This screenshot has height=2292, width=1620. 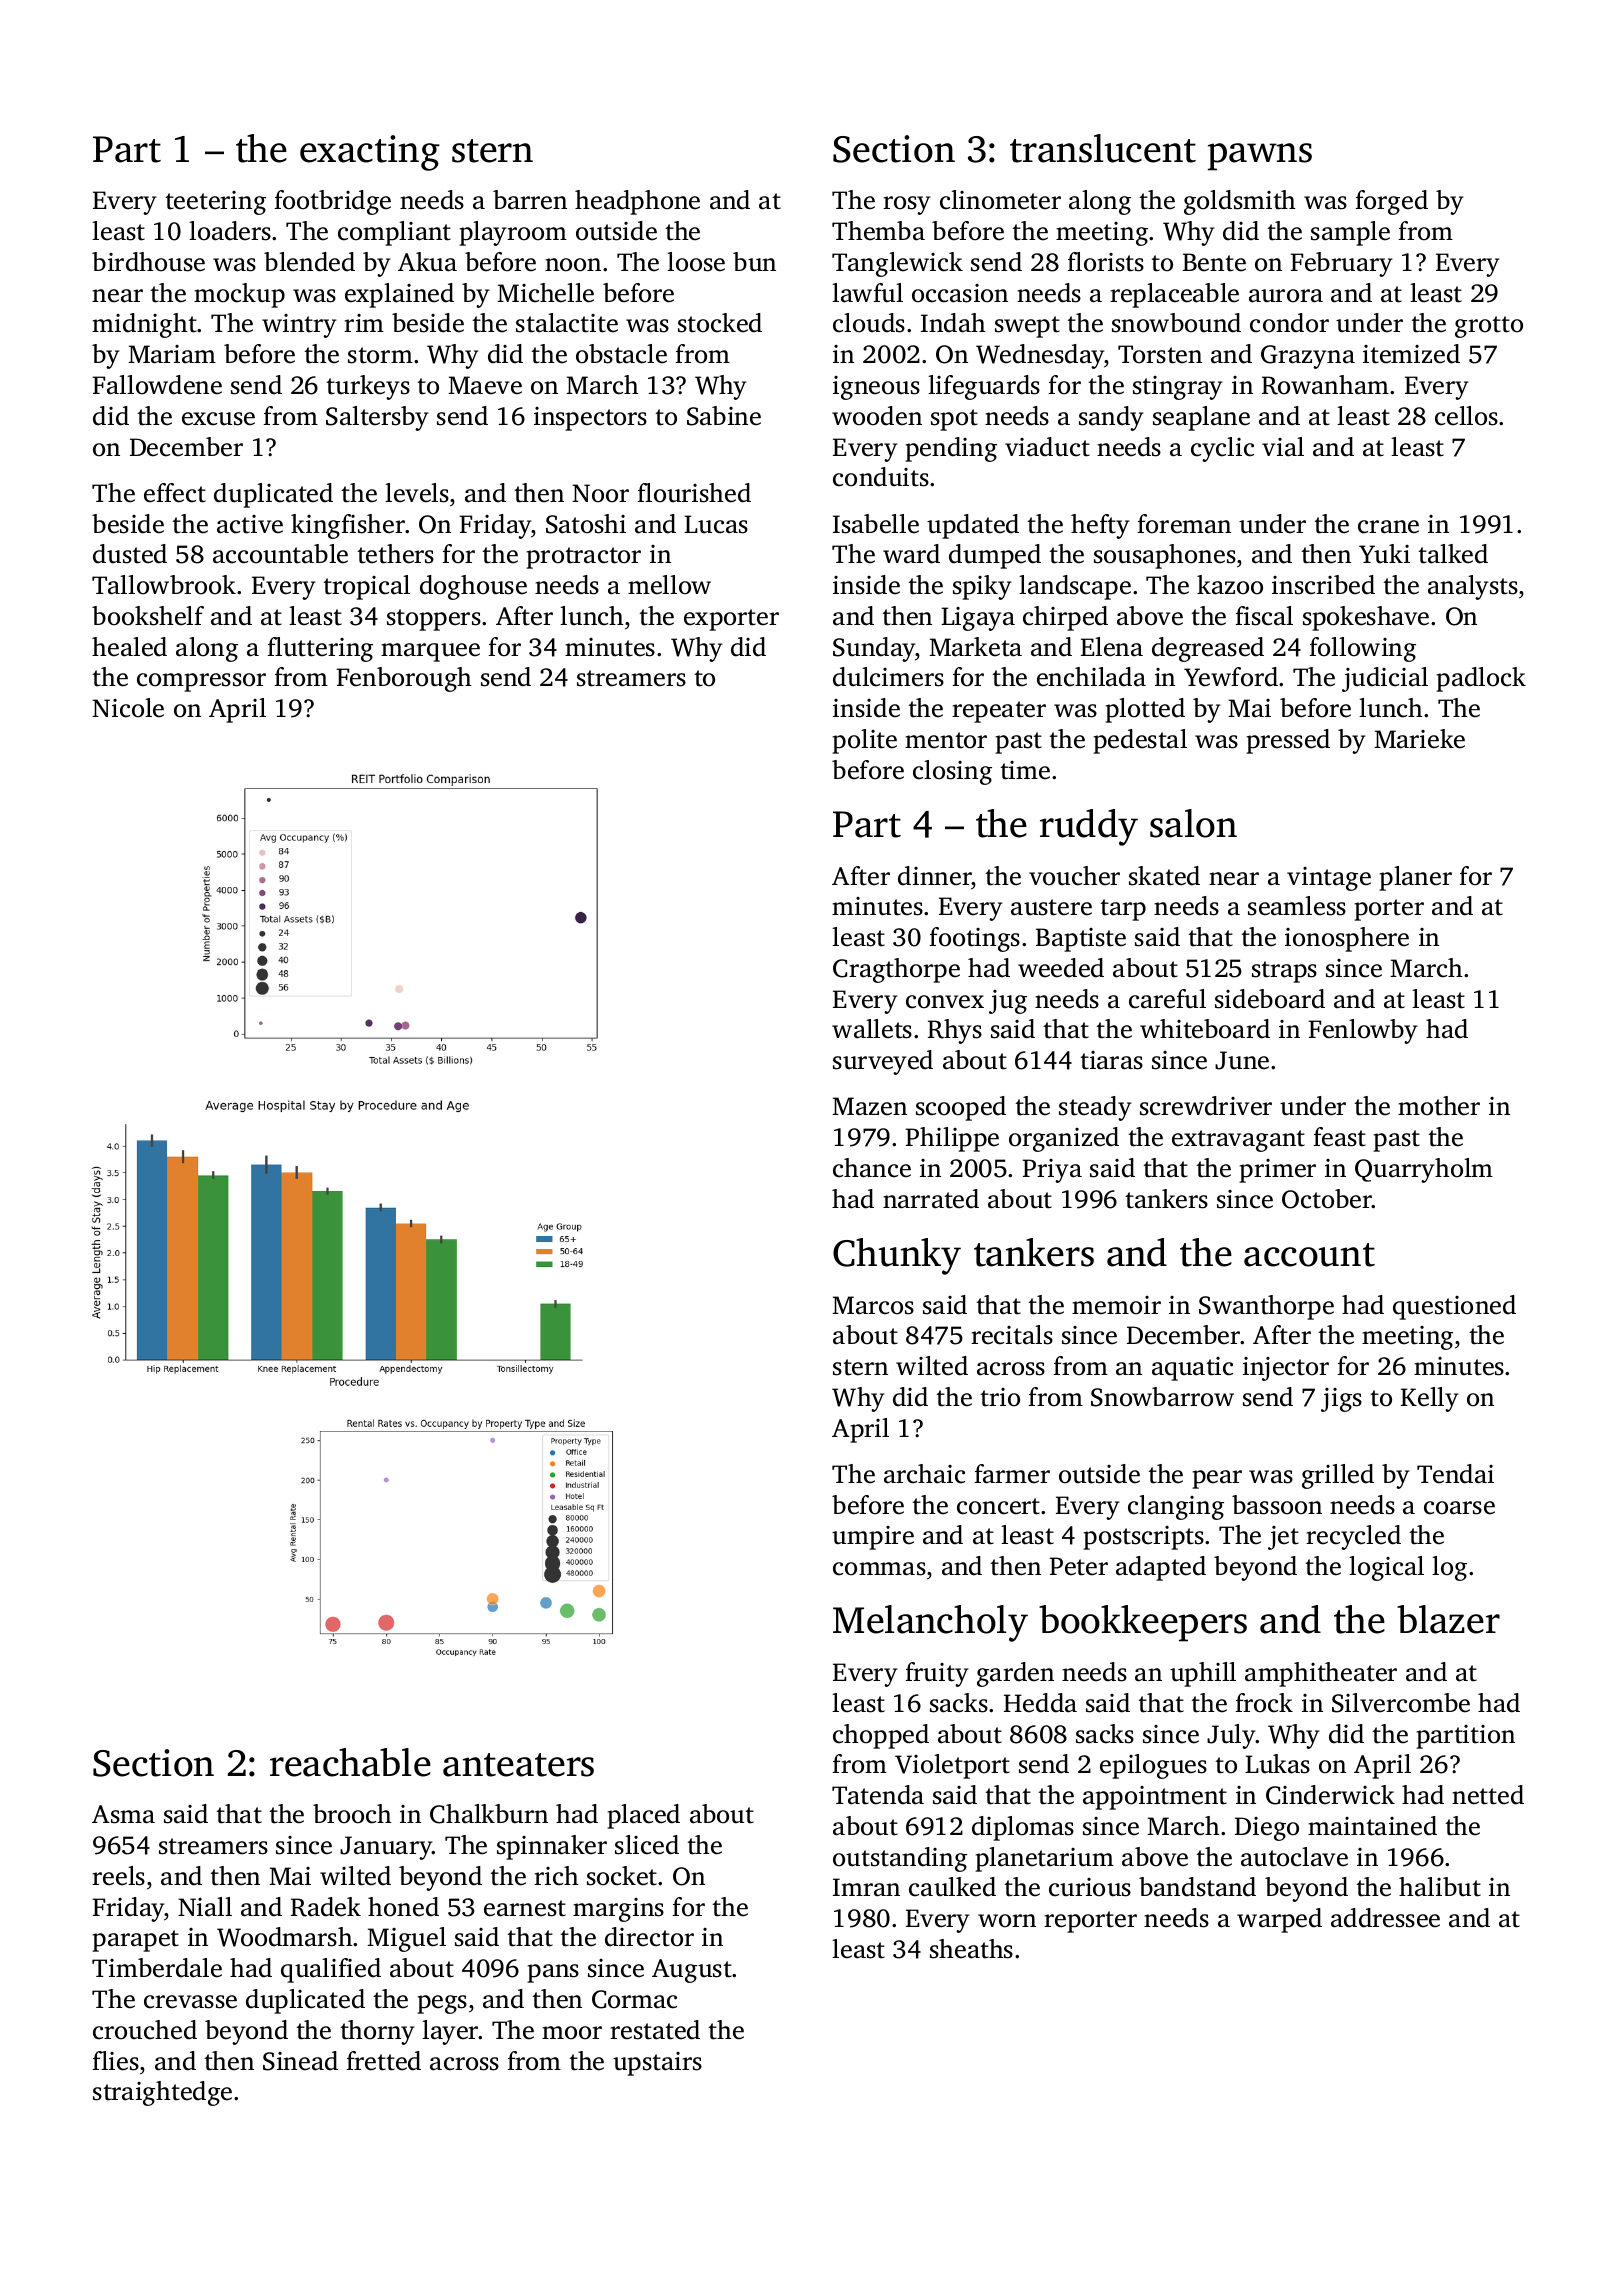 What do you see at coordinates (1481, 679) in the screenshot?
I see `padlock` at bounding box center [1481, 679].
